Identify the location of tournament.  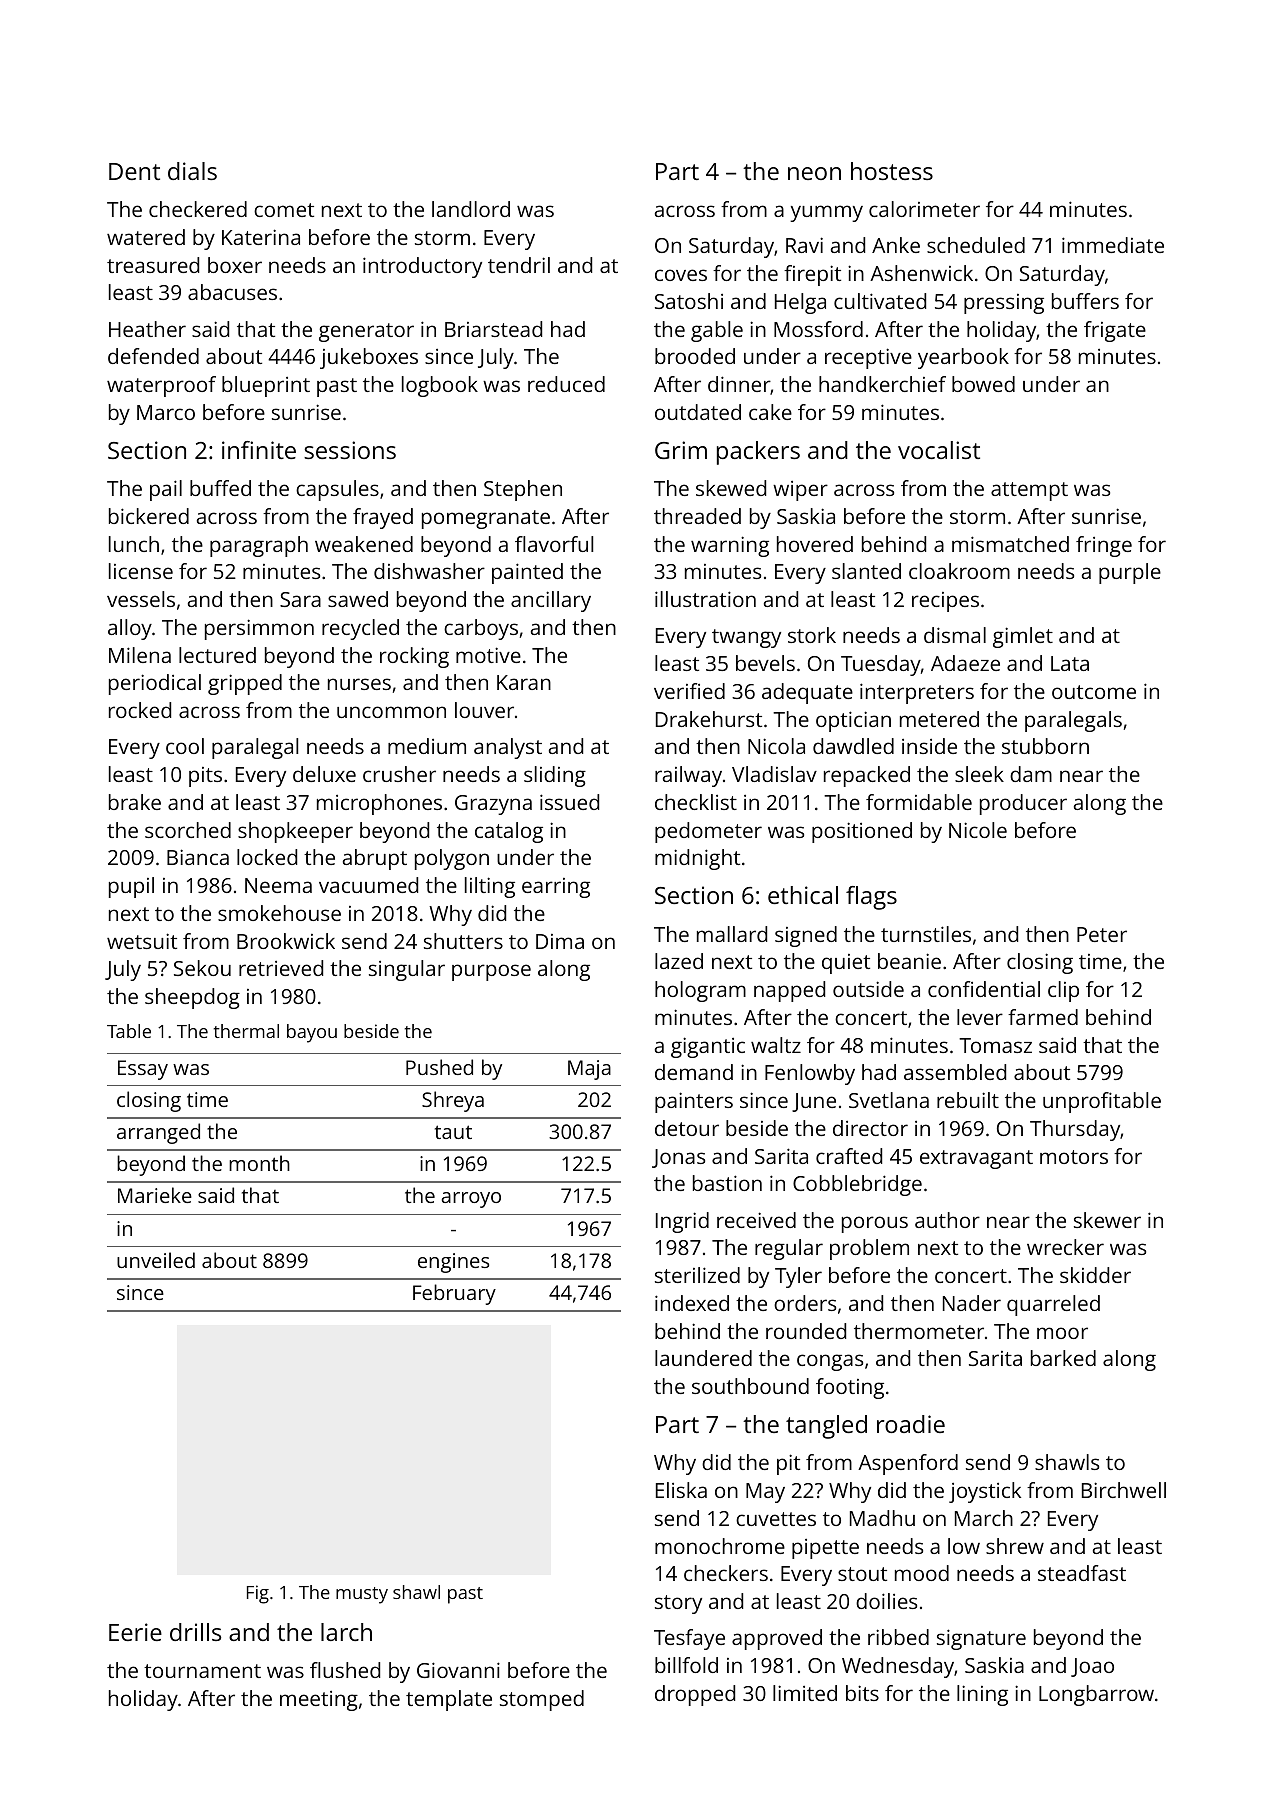
(202, 1671).
